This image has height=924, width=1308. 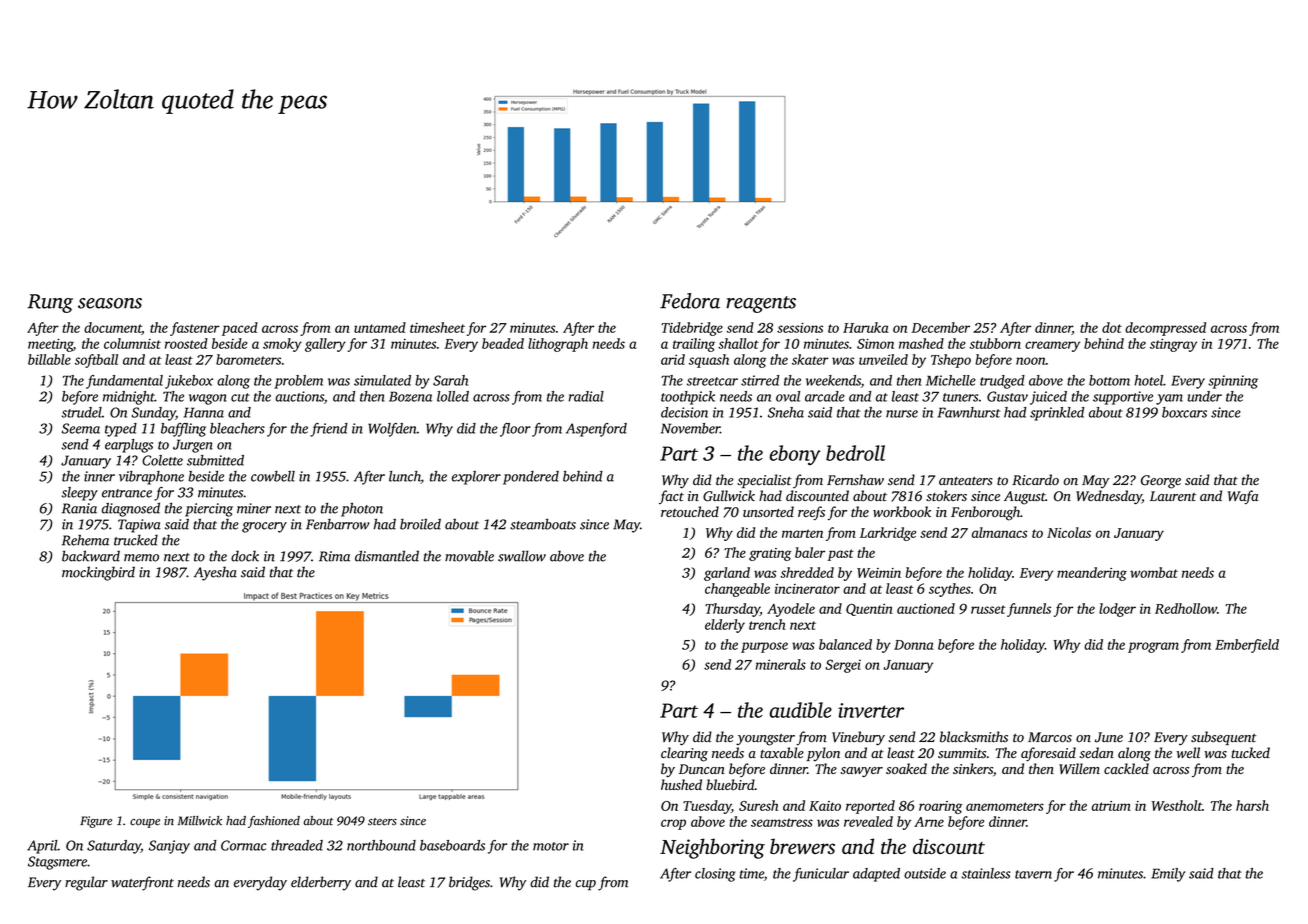 What do you see at coordinates (770, 554) in the image?
I see `grating` at bounding box center [770, 554].
